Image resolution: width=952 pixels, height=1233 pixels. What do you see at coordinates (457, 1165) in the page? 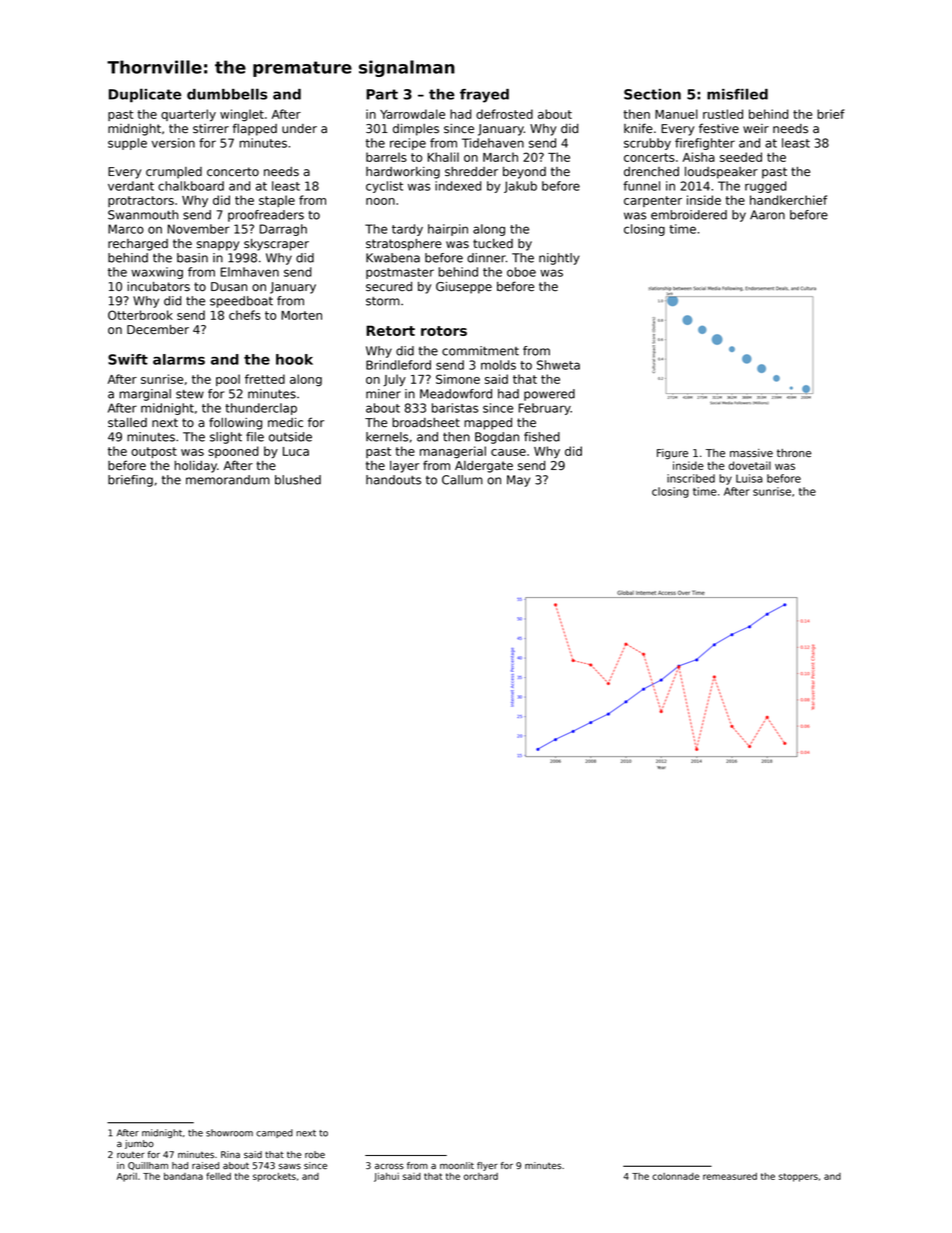
I see `moonlit` at bounding box center [457, 1165].
